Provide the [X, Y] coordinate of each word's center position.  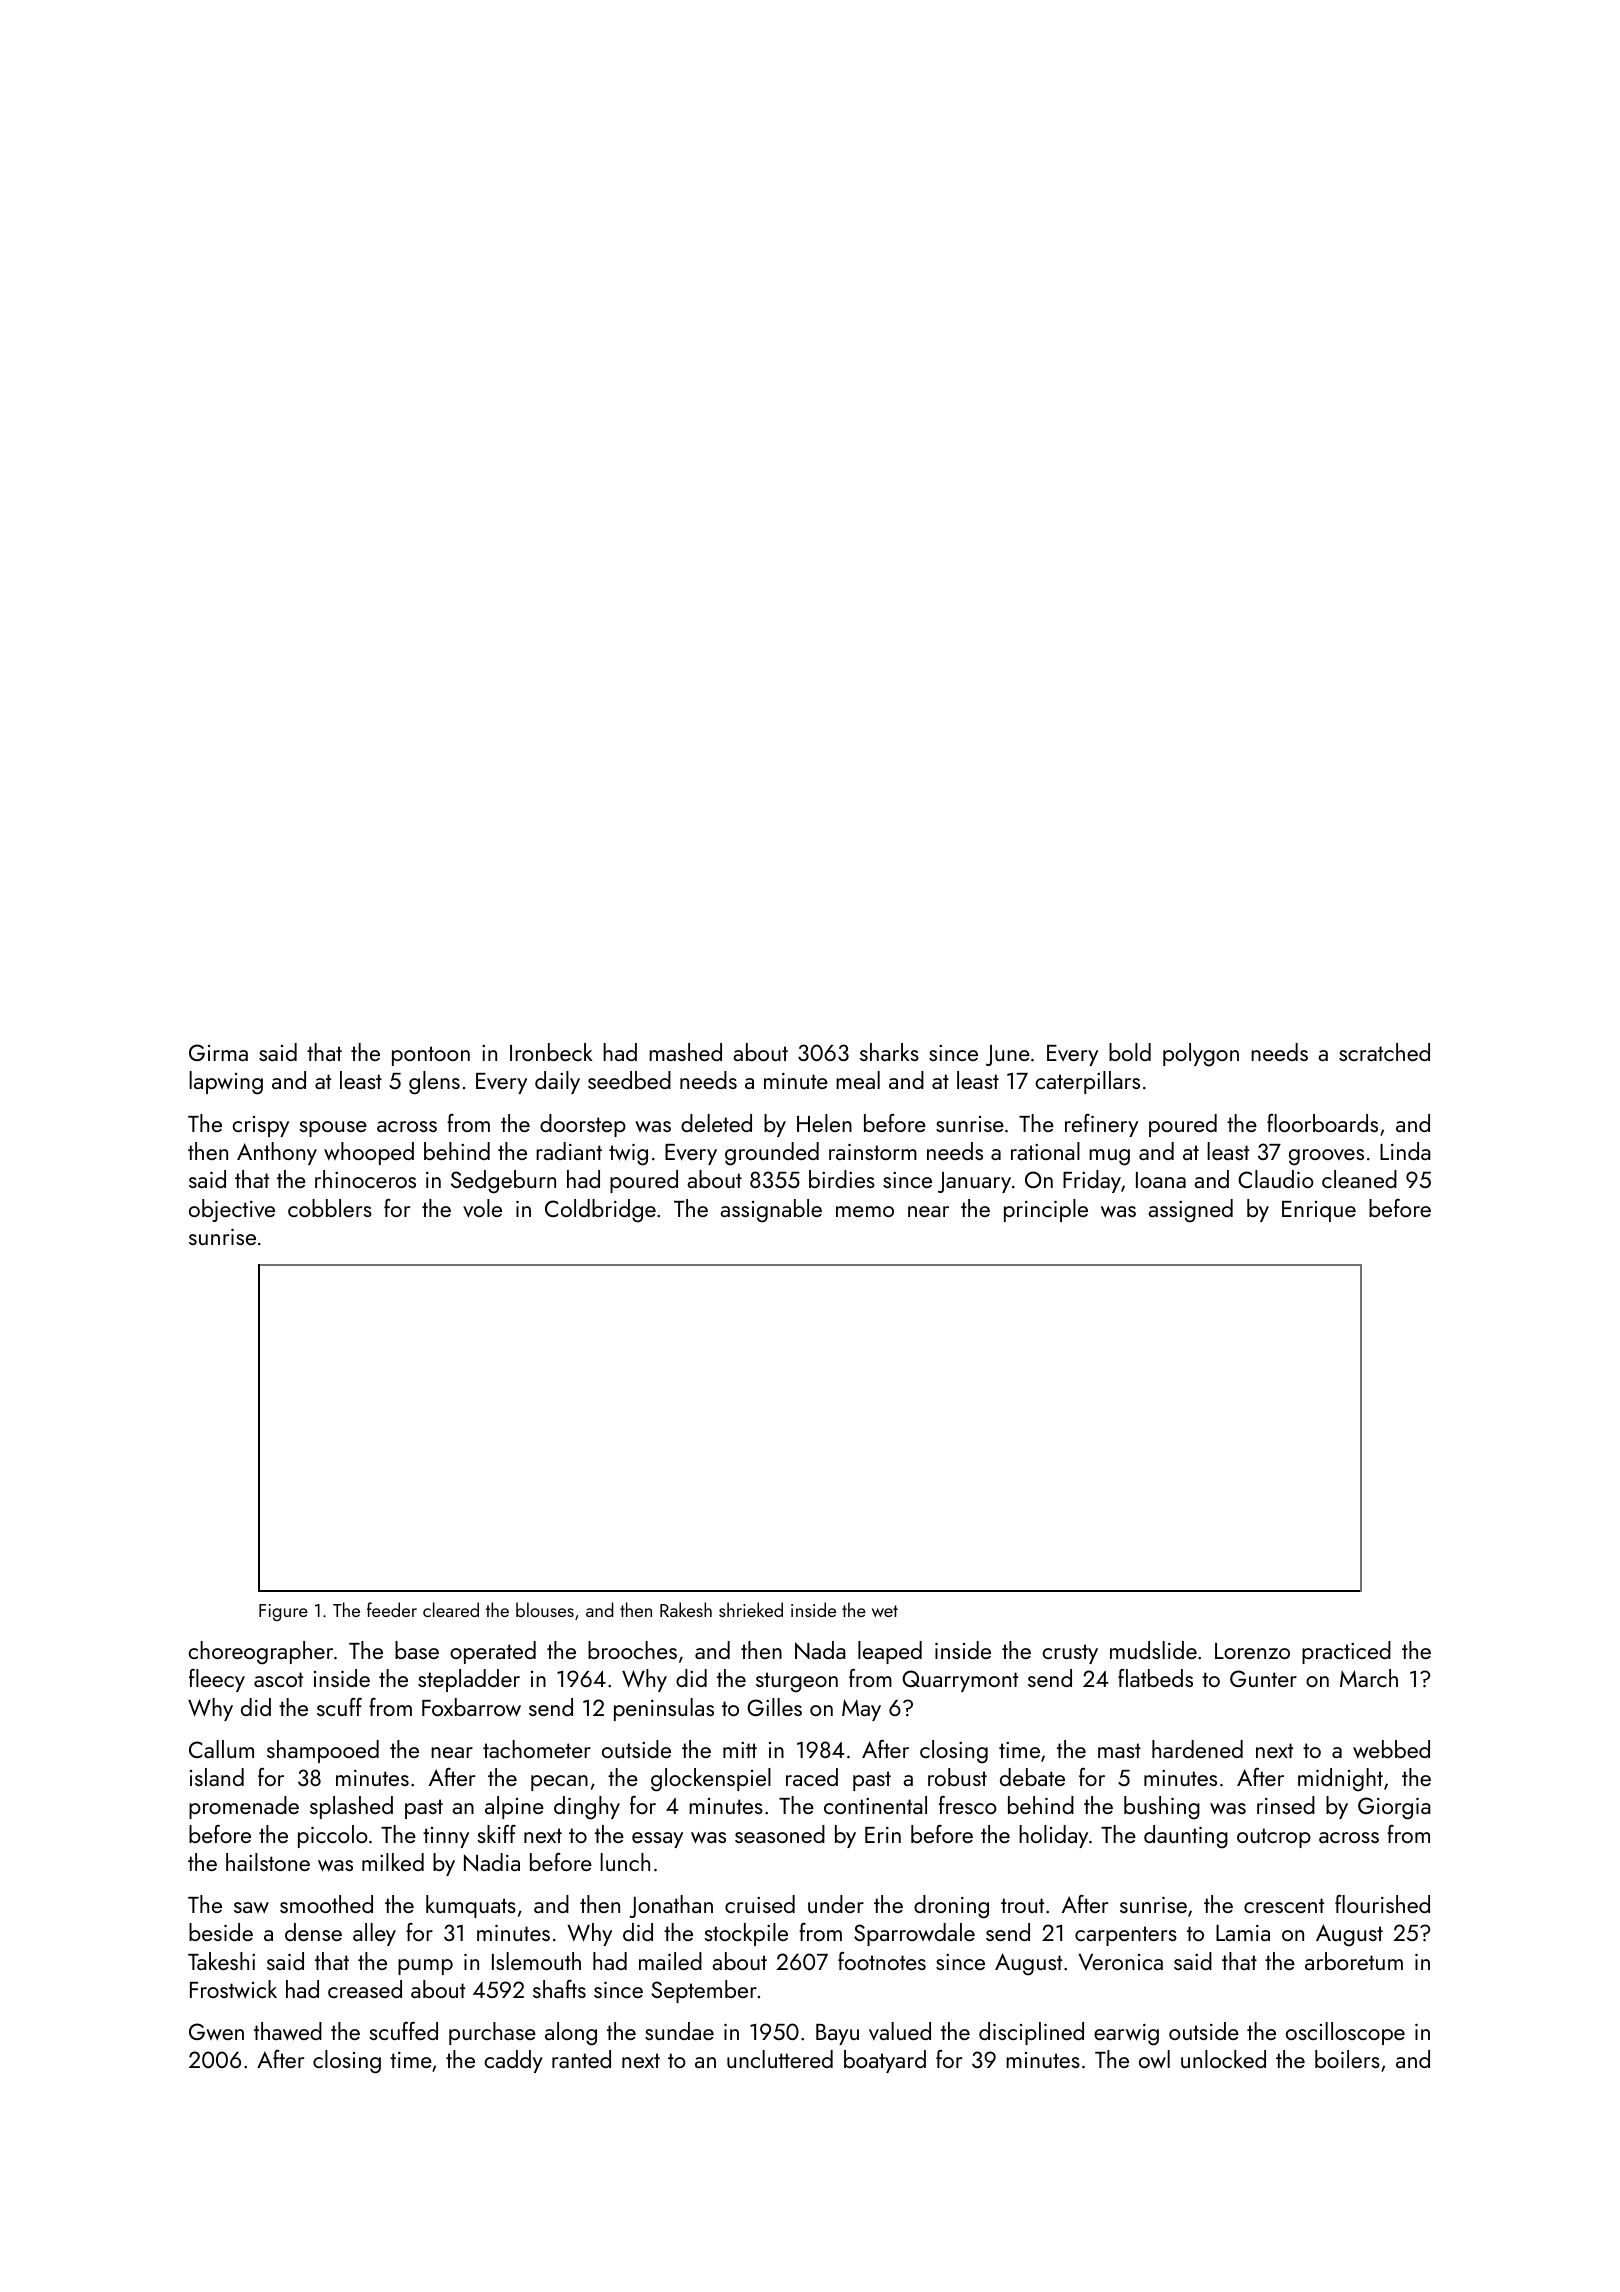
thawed [288, 2031]
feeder [392, 1609]
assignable [771, 1211]
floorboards [1322, 1123]
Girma [218, 1052]
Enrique [1319, 1211]
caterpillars [1087, 1082]
